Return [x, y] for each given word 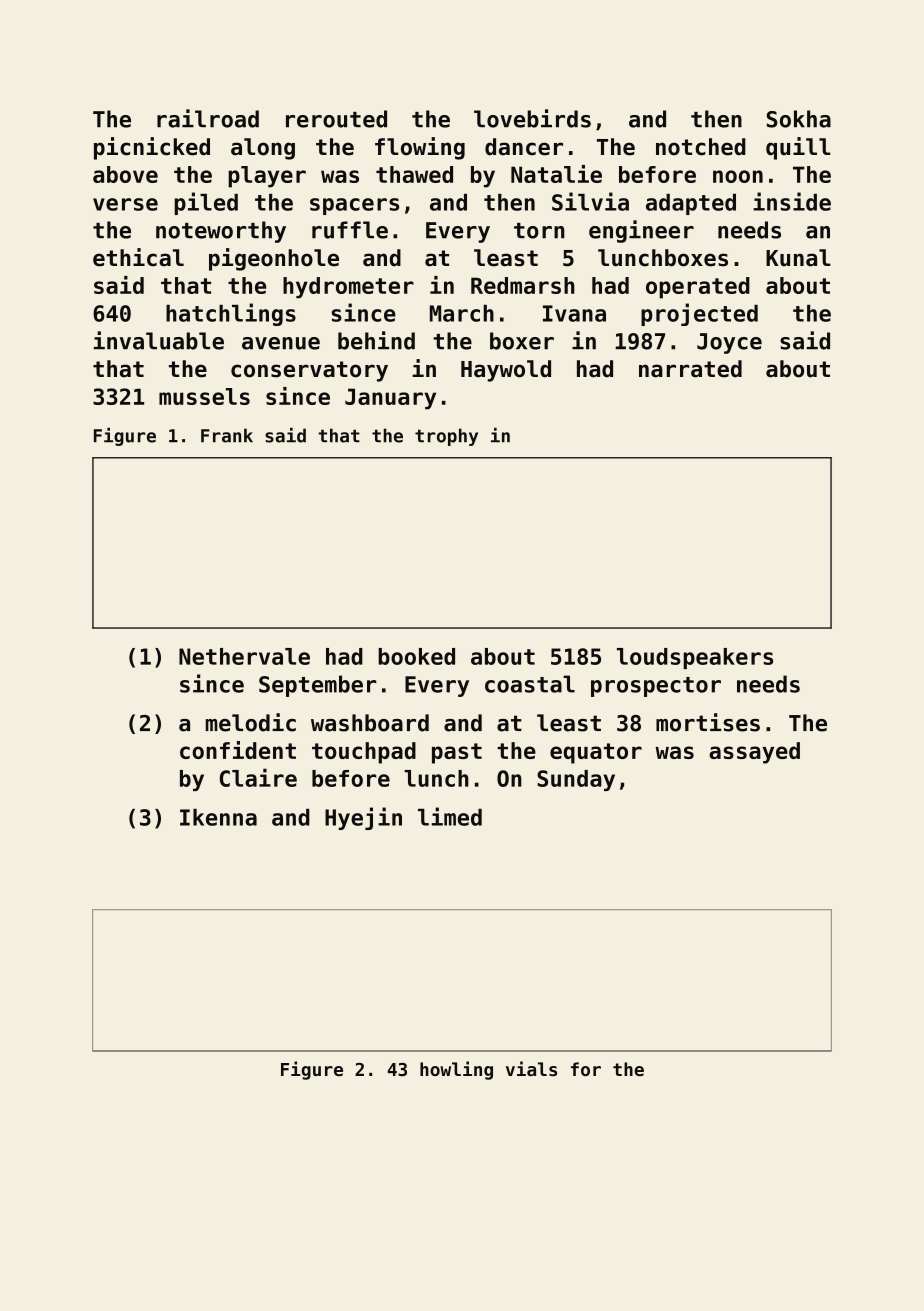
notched [701, 147]
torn [539, 231]
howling [456, 1070]
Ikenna [218, 817]
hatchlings [231, 314]
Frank [227, 435]
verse [125, 204]
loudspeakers [695, 658]
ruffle [350, 230]
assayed [754, 753]
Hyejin [363, 818]
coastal [530, 684]
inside [792, 201]
